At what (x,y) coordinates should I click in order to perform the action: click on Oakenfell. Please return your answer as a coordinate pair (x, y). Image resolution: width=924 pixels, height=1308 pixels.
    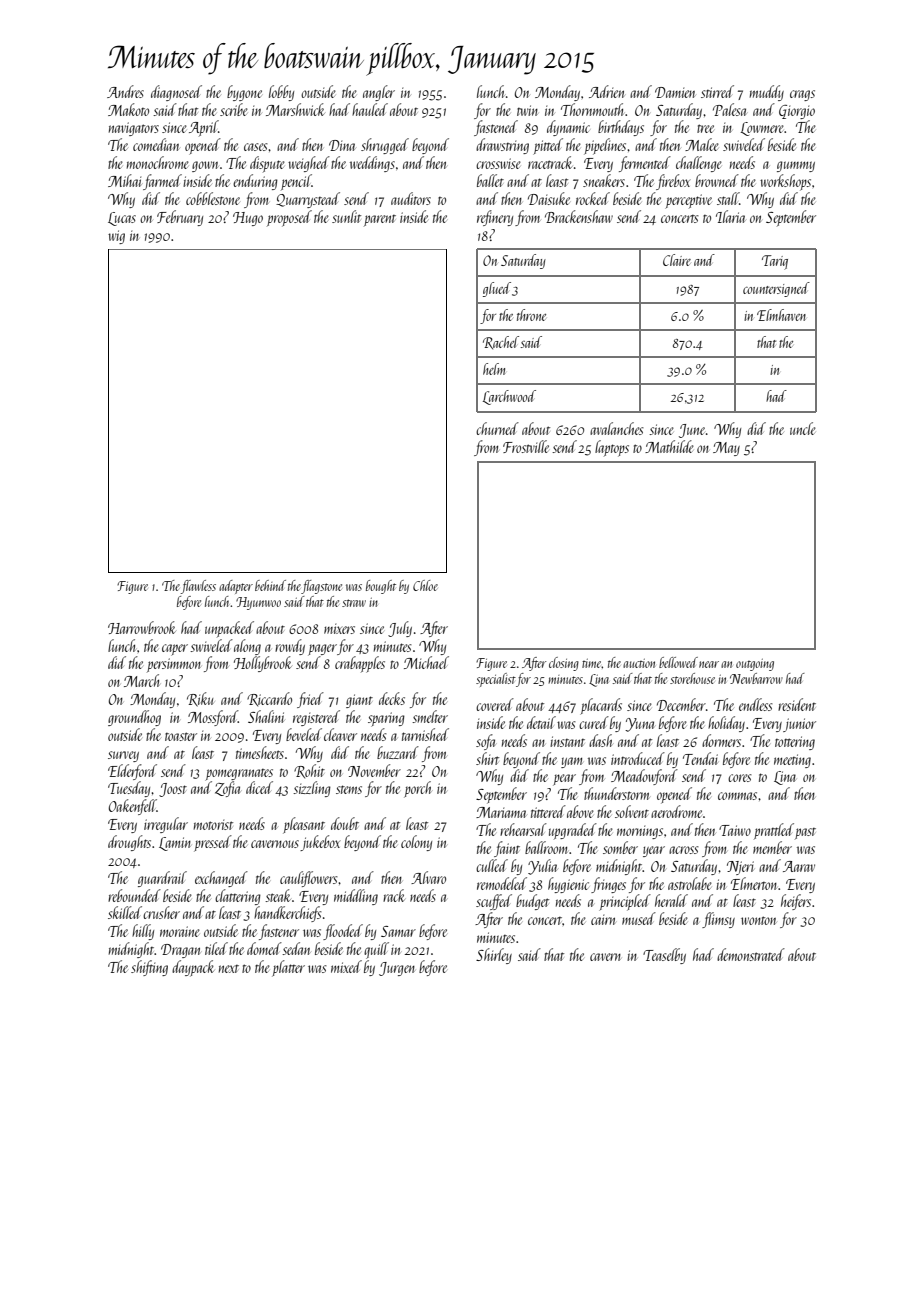
    Looking at the image, I should click on (133, 807).
